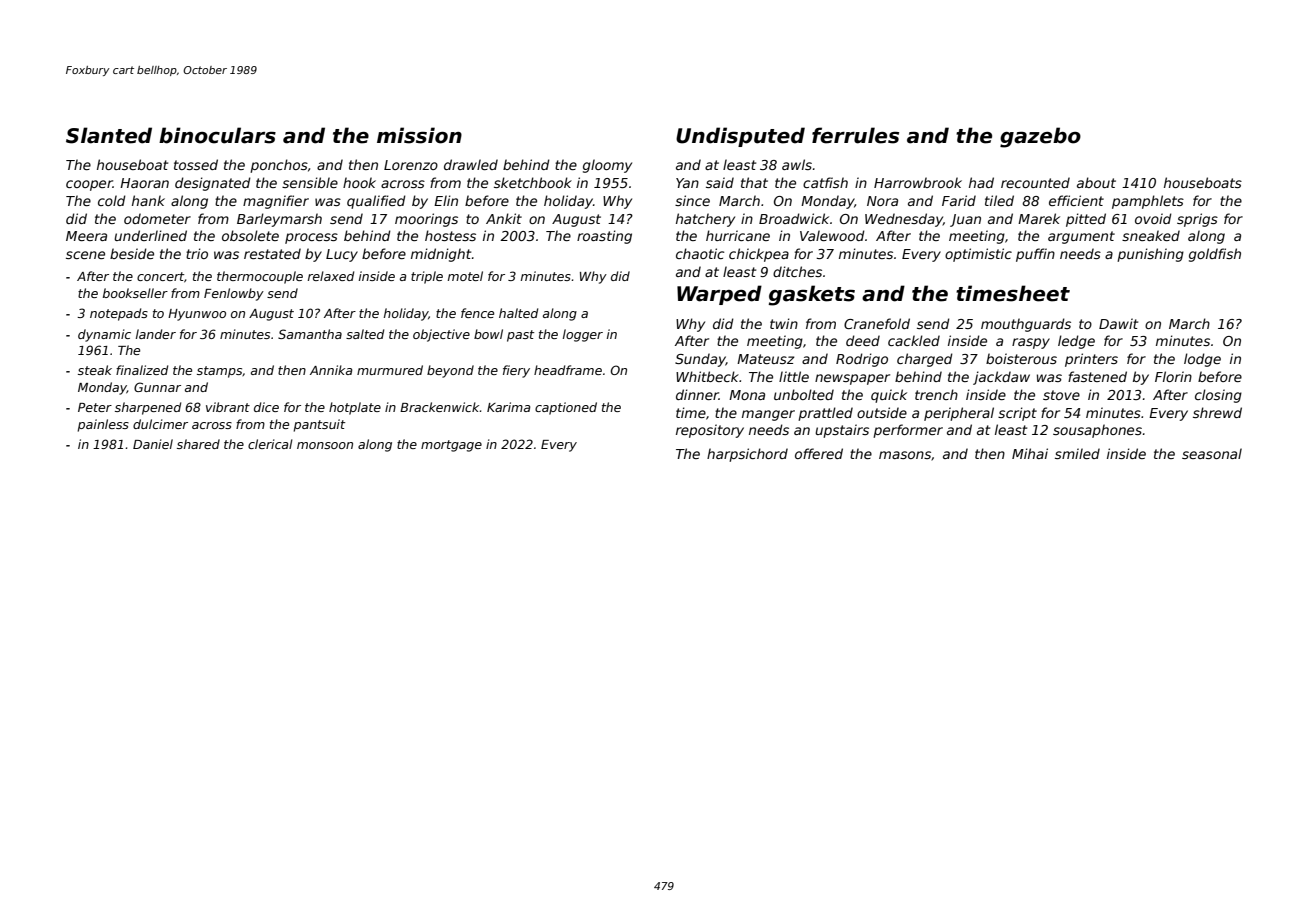 The width and height of the screenshot is (1308, 924). Describe the element at coordinates (1077, 453) in the screenshot. I see `smiled` at that location.
